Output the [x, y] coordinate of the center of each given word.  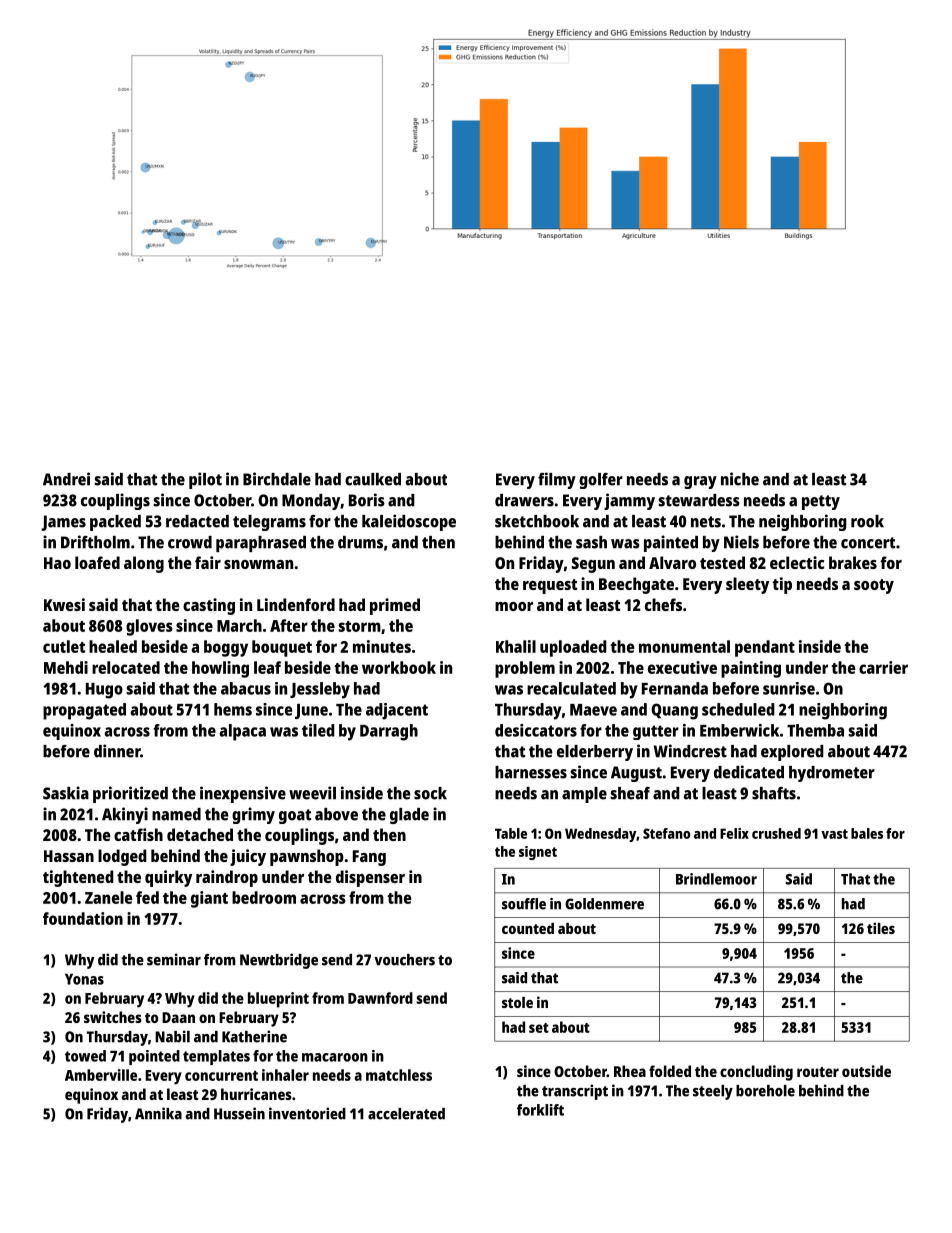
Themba [815, 730]
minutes [382, 646]
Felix [734, 833]
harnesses [531, 772]
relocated [126, 667]
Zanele [109, 897]
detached [200, 834]
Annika [158, 1113]
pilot [205, 480]
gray [700, 482]
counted [528, 928]
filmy [557, 480]
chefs [663, 604]
